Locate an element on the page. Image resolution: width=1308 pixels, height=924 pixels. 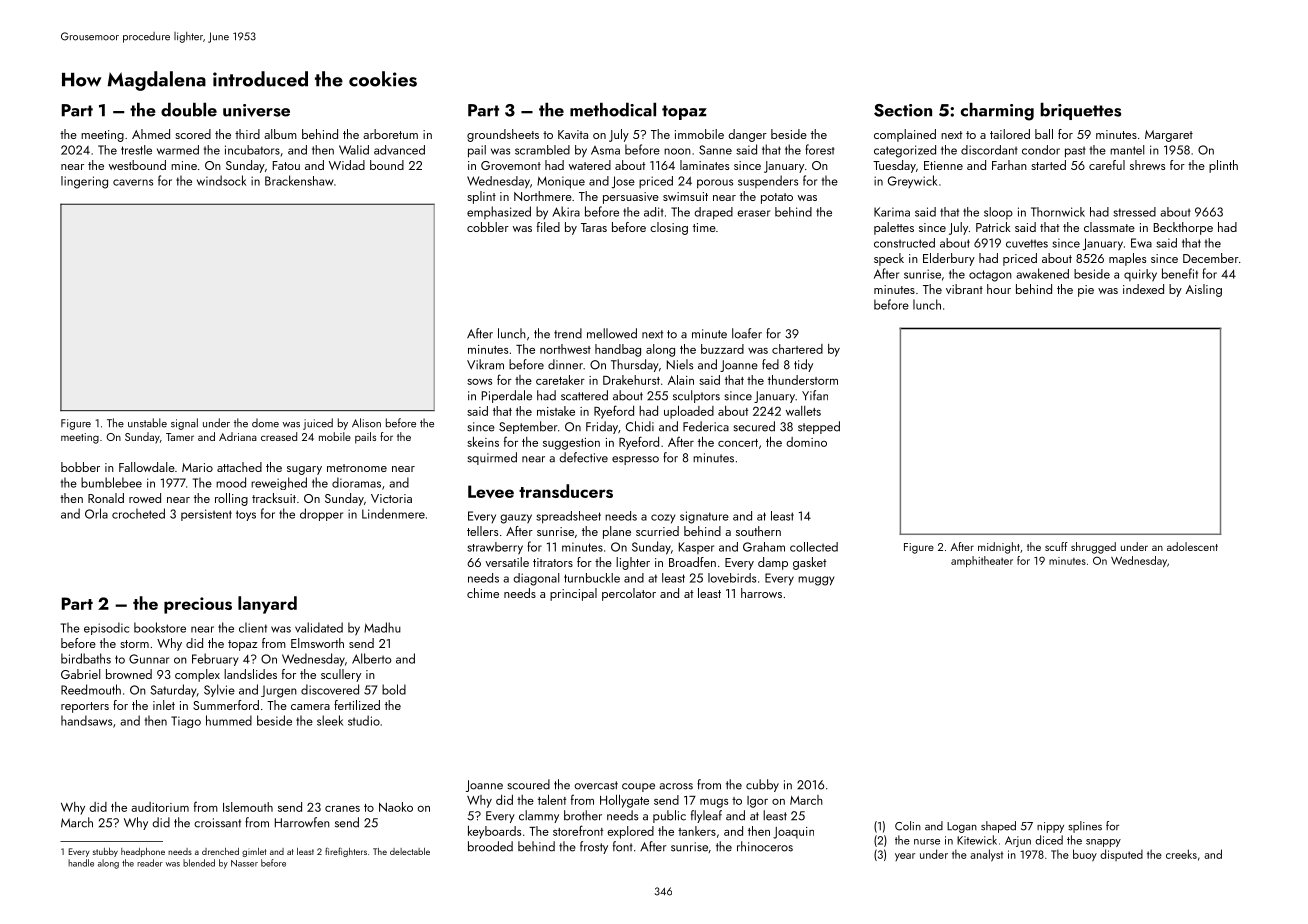
muggy is located at coordinates (816, 581).
